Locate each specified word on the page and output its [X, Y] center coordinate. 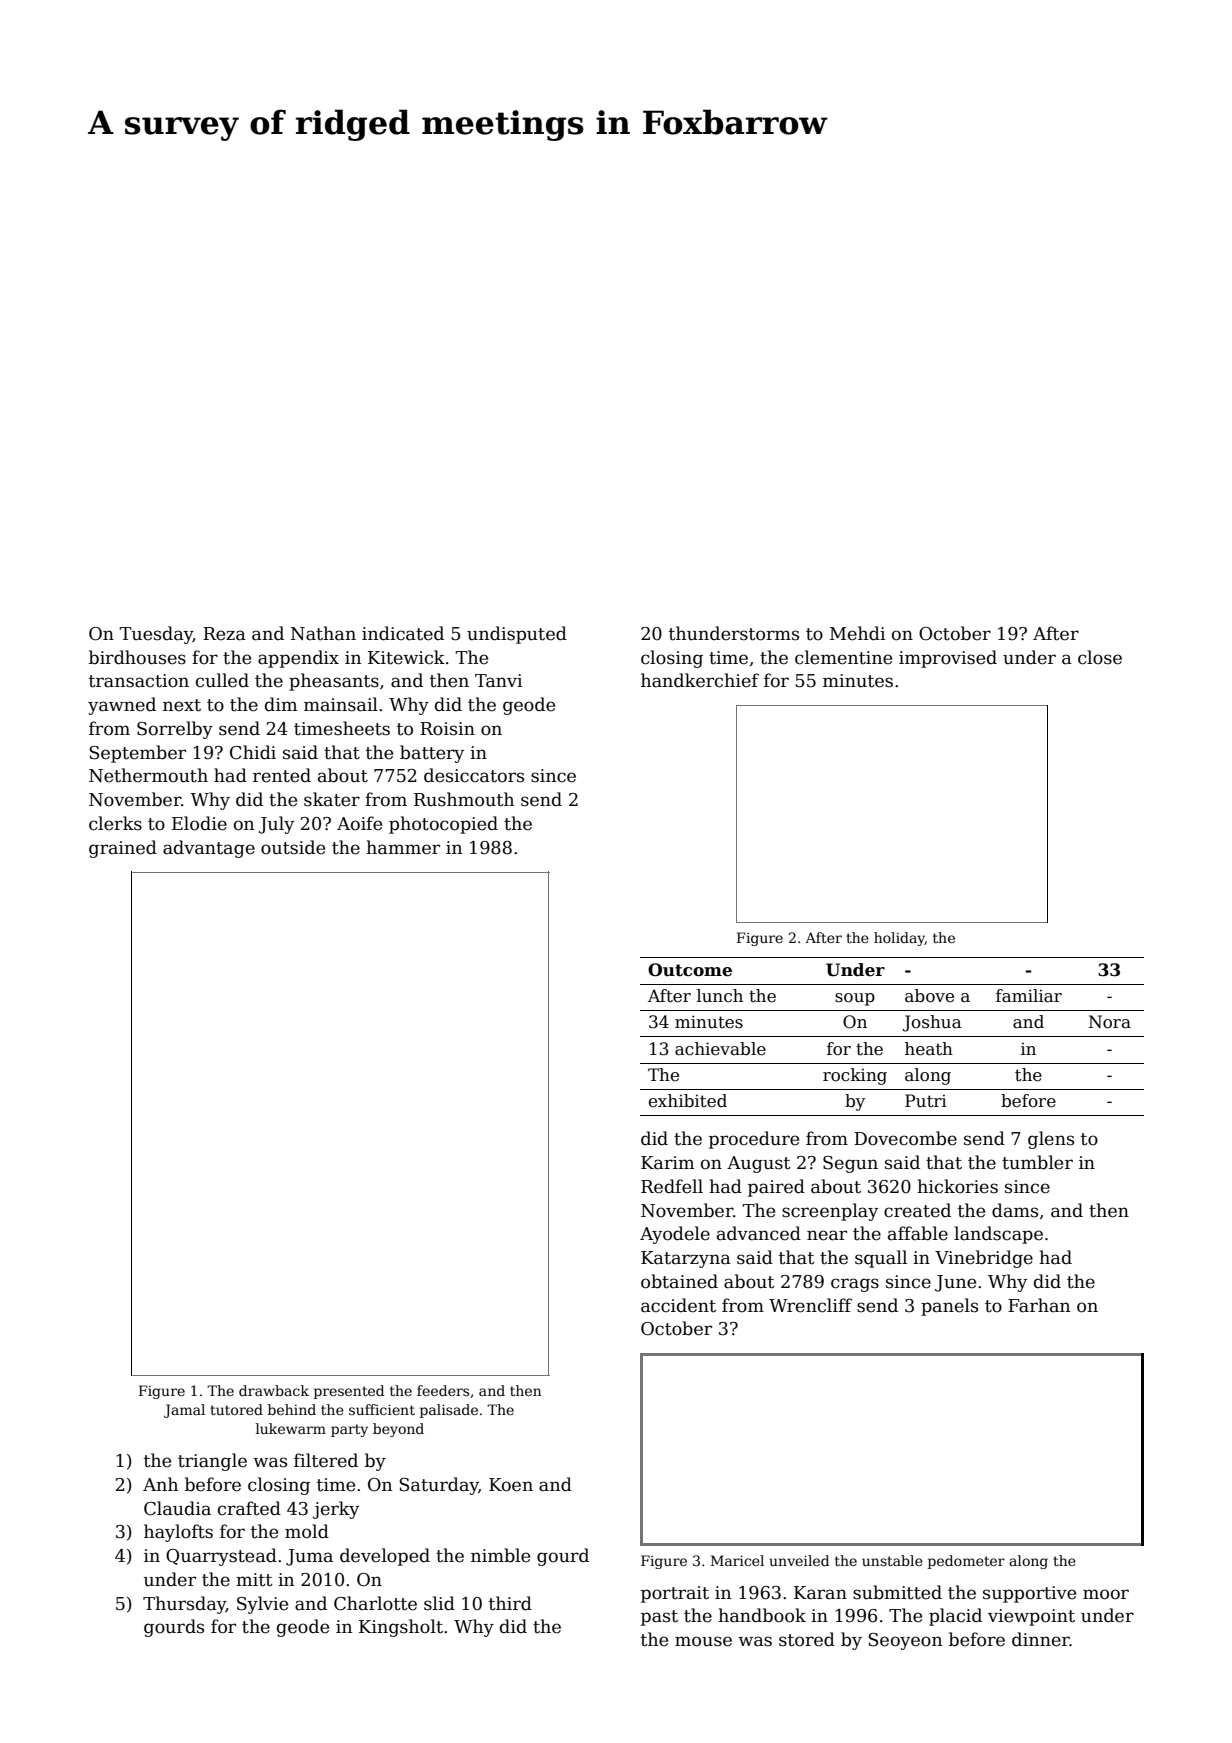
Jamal [184, 1411]
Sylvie [262, 1605]
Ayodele [675, 1235]
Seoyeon [905, 1641]
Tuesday [156, 635]
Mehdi [858, 633]
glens [1051, 1140]
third [510, 1603]
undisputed [517, 635]
